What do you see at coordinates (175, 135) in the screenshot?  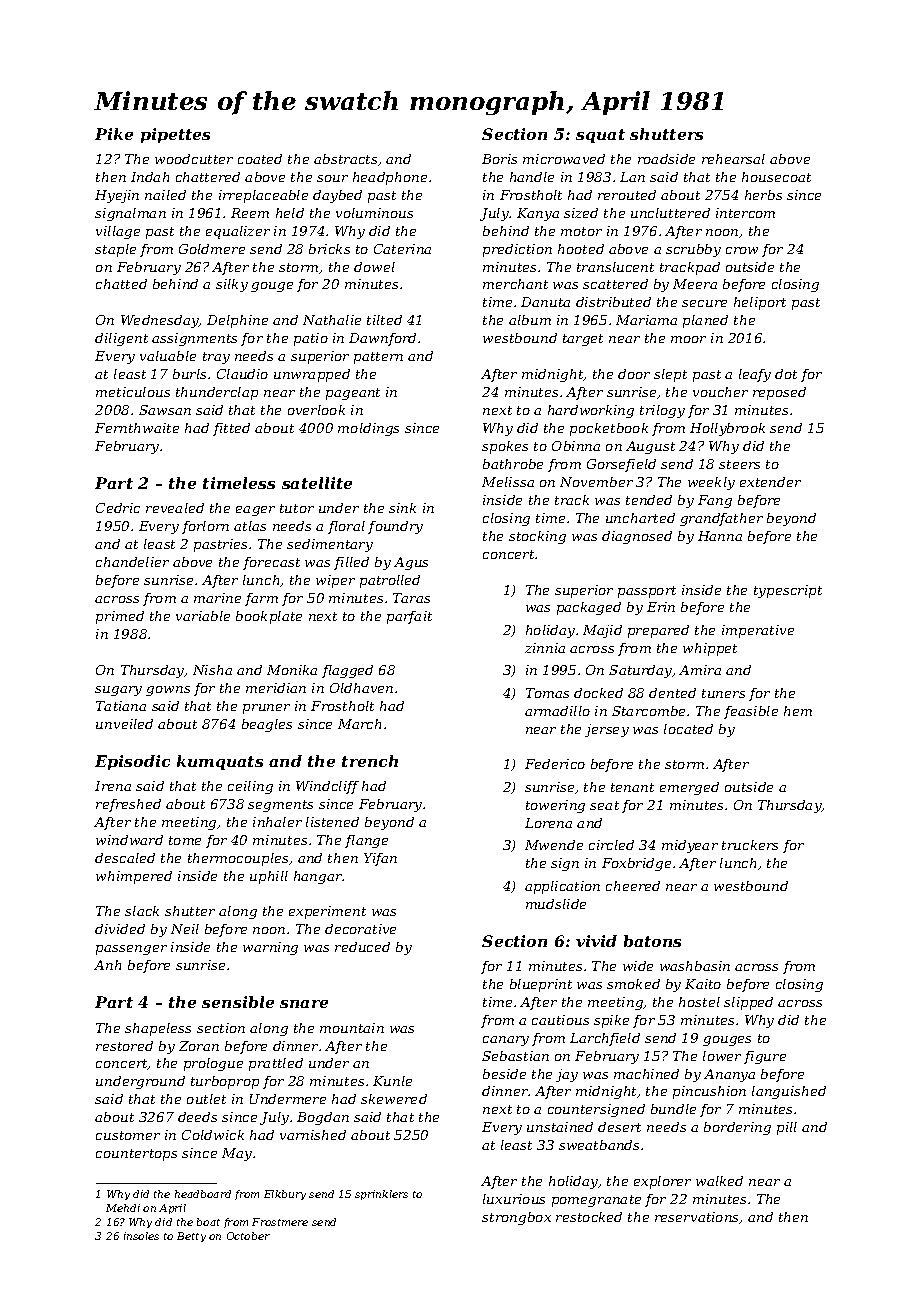 I see `pipettes` at bounding box center [175, 135].
